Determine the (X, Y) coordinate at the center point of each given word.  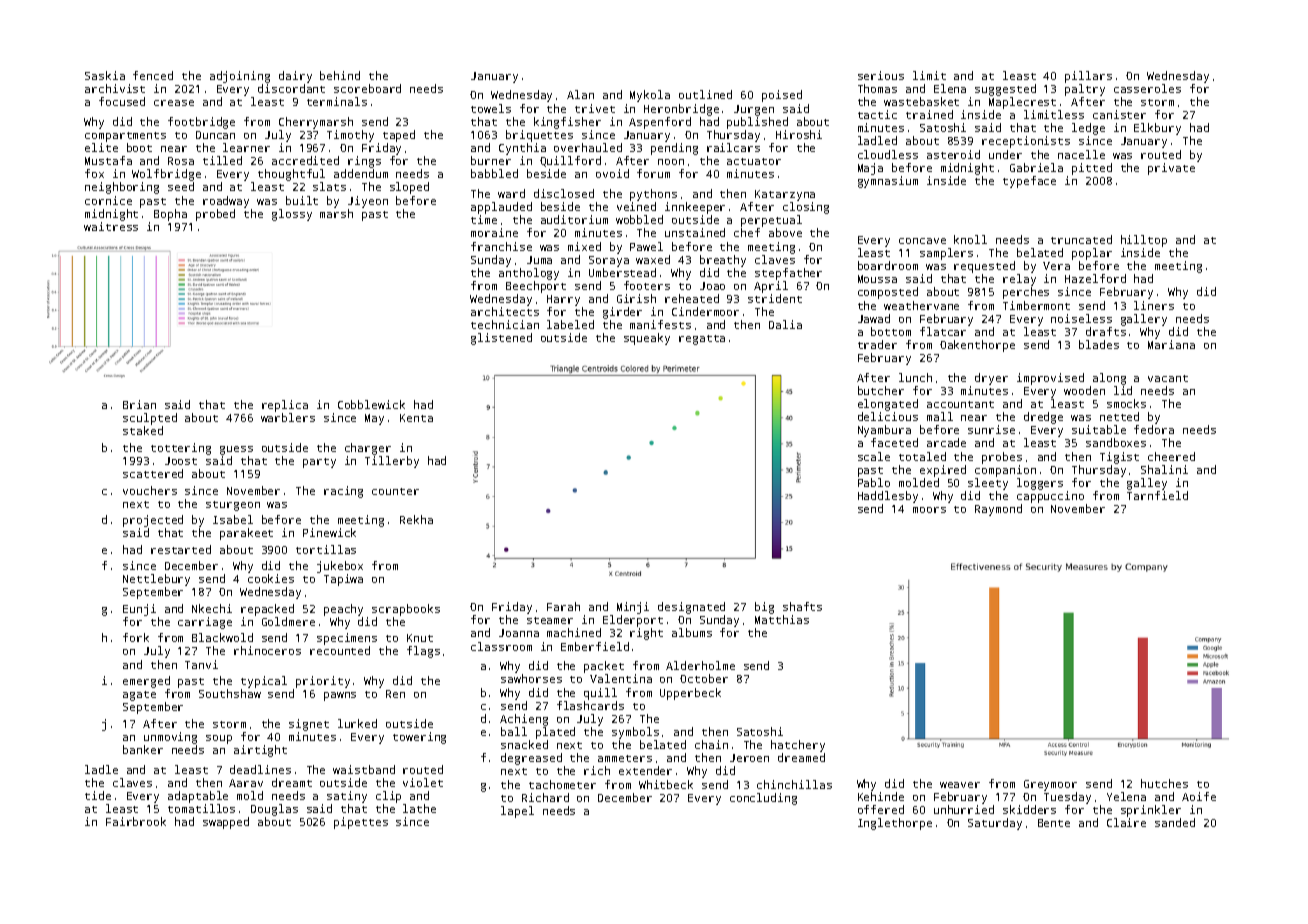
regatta (702, 340)
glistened (501, 339)
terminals (337, 101)
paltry (1085, 90)
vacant (1168, 378)
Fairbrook (136, 821)
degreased (531, 759)
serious (881, 75)
